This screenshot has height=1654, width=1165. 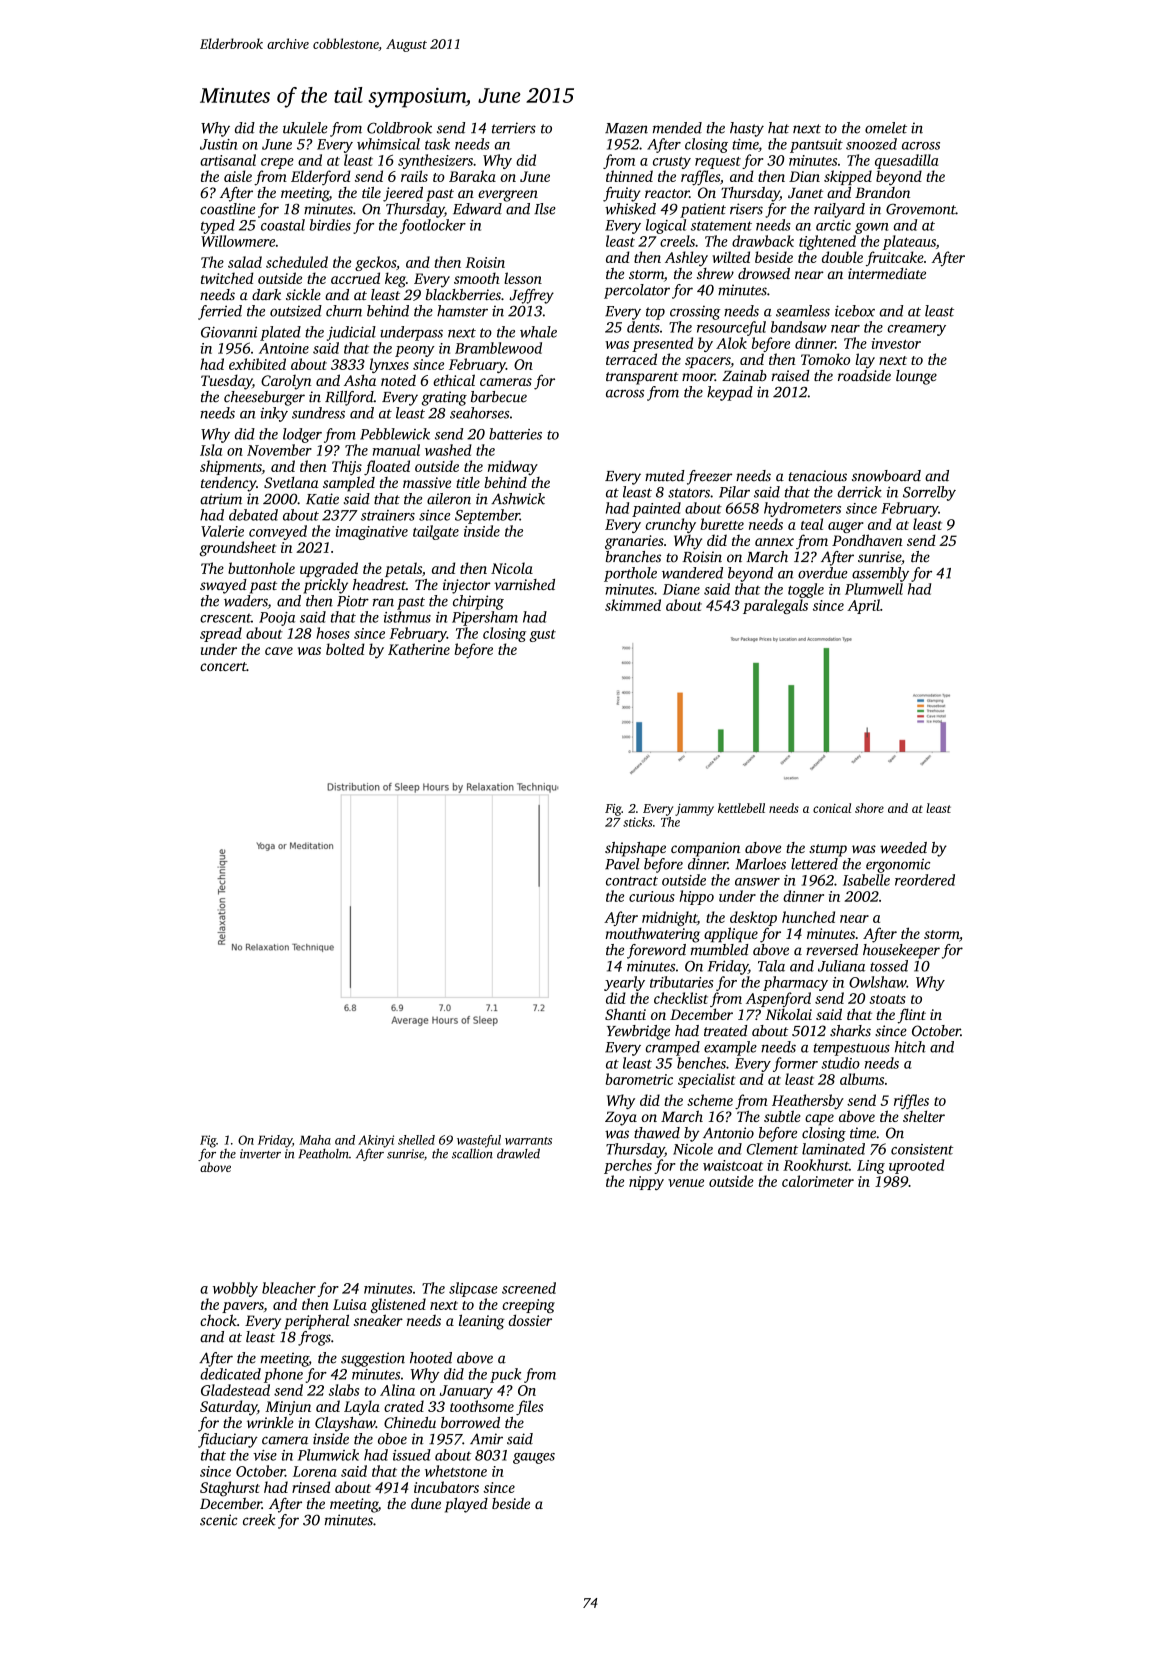 What do you see at coordinates (806, 590) in the screenshot?
I see `toggle` at bounding box center [806, 590].
